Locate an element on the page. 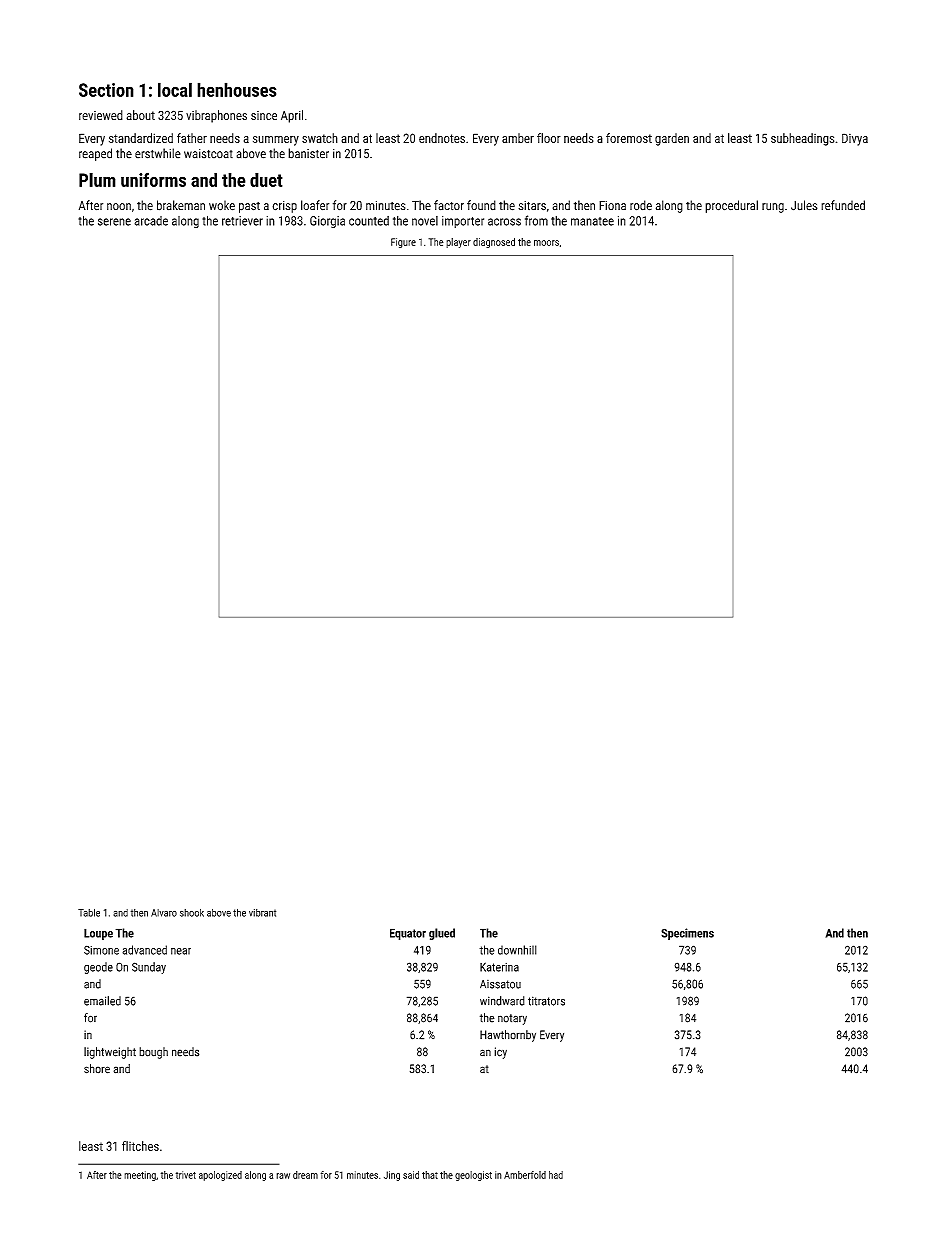 The image size is (952, 1233). meeting is located at coordinates (140, 1176).
